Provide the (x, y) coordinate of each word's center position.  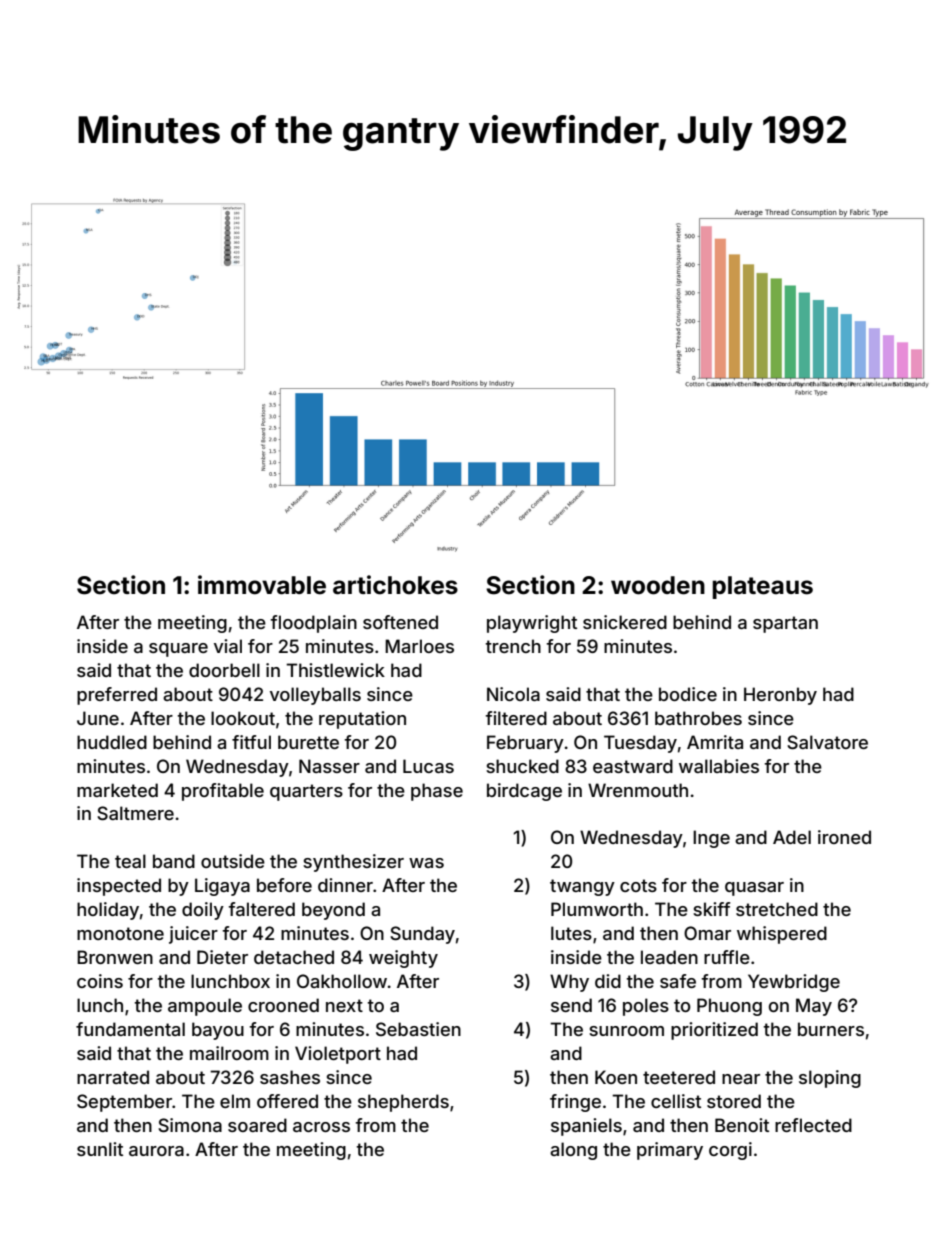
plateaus (762, 587)
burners (831, 1029)
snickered (625, 622)
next (344, 1005)
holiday (108, 911)
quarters (306, 792)
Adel (792, 837)
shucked (522, 766)
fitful (251, 742)
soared (257, 1125)
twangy (582, 887)
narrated (113, 1077)
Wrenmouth (638, 790)
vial (228, 646)
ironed (844, 837)
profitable (223, 792)
